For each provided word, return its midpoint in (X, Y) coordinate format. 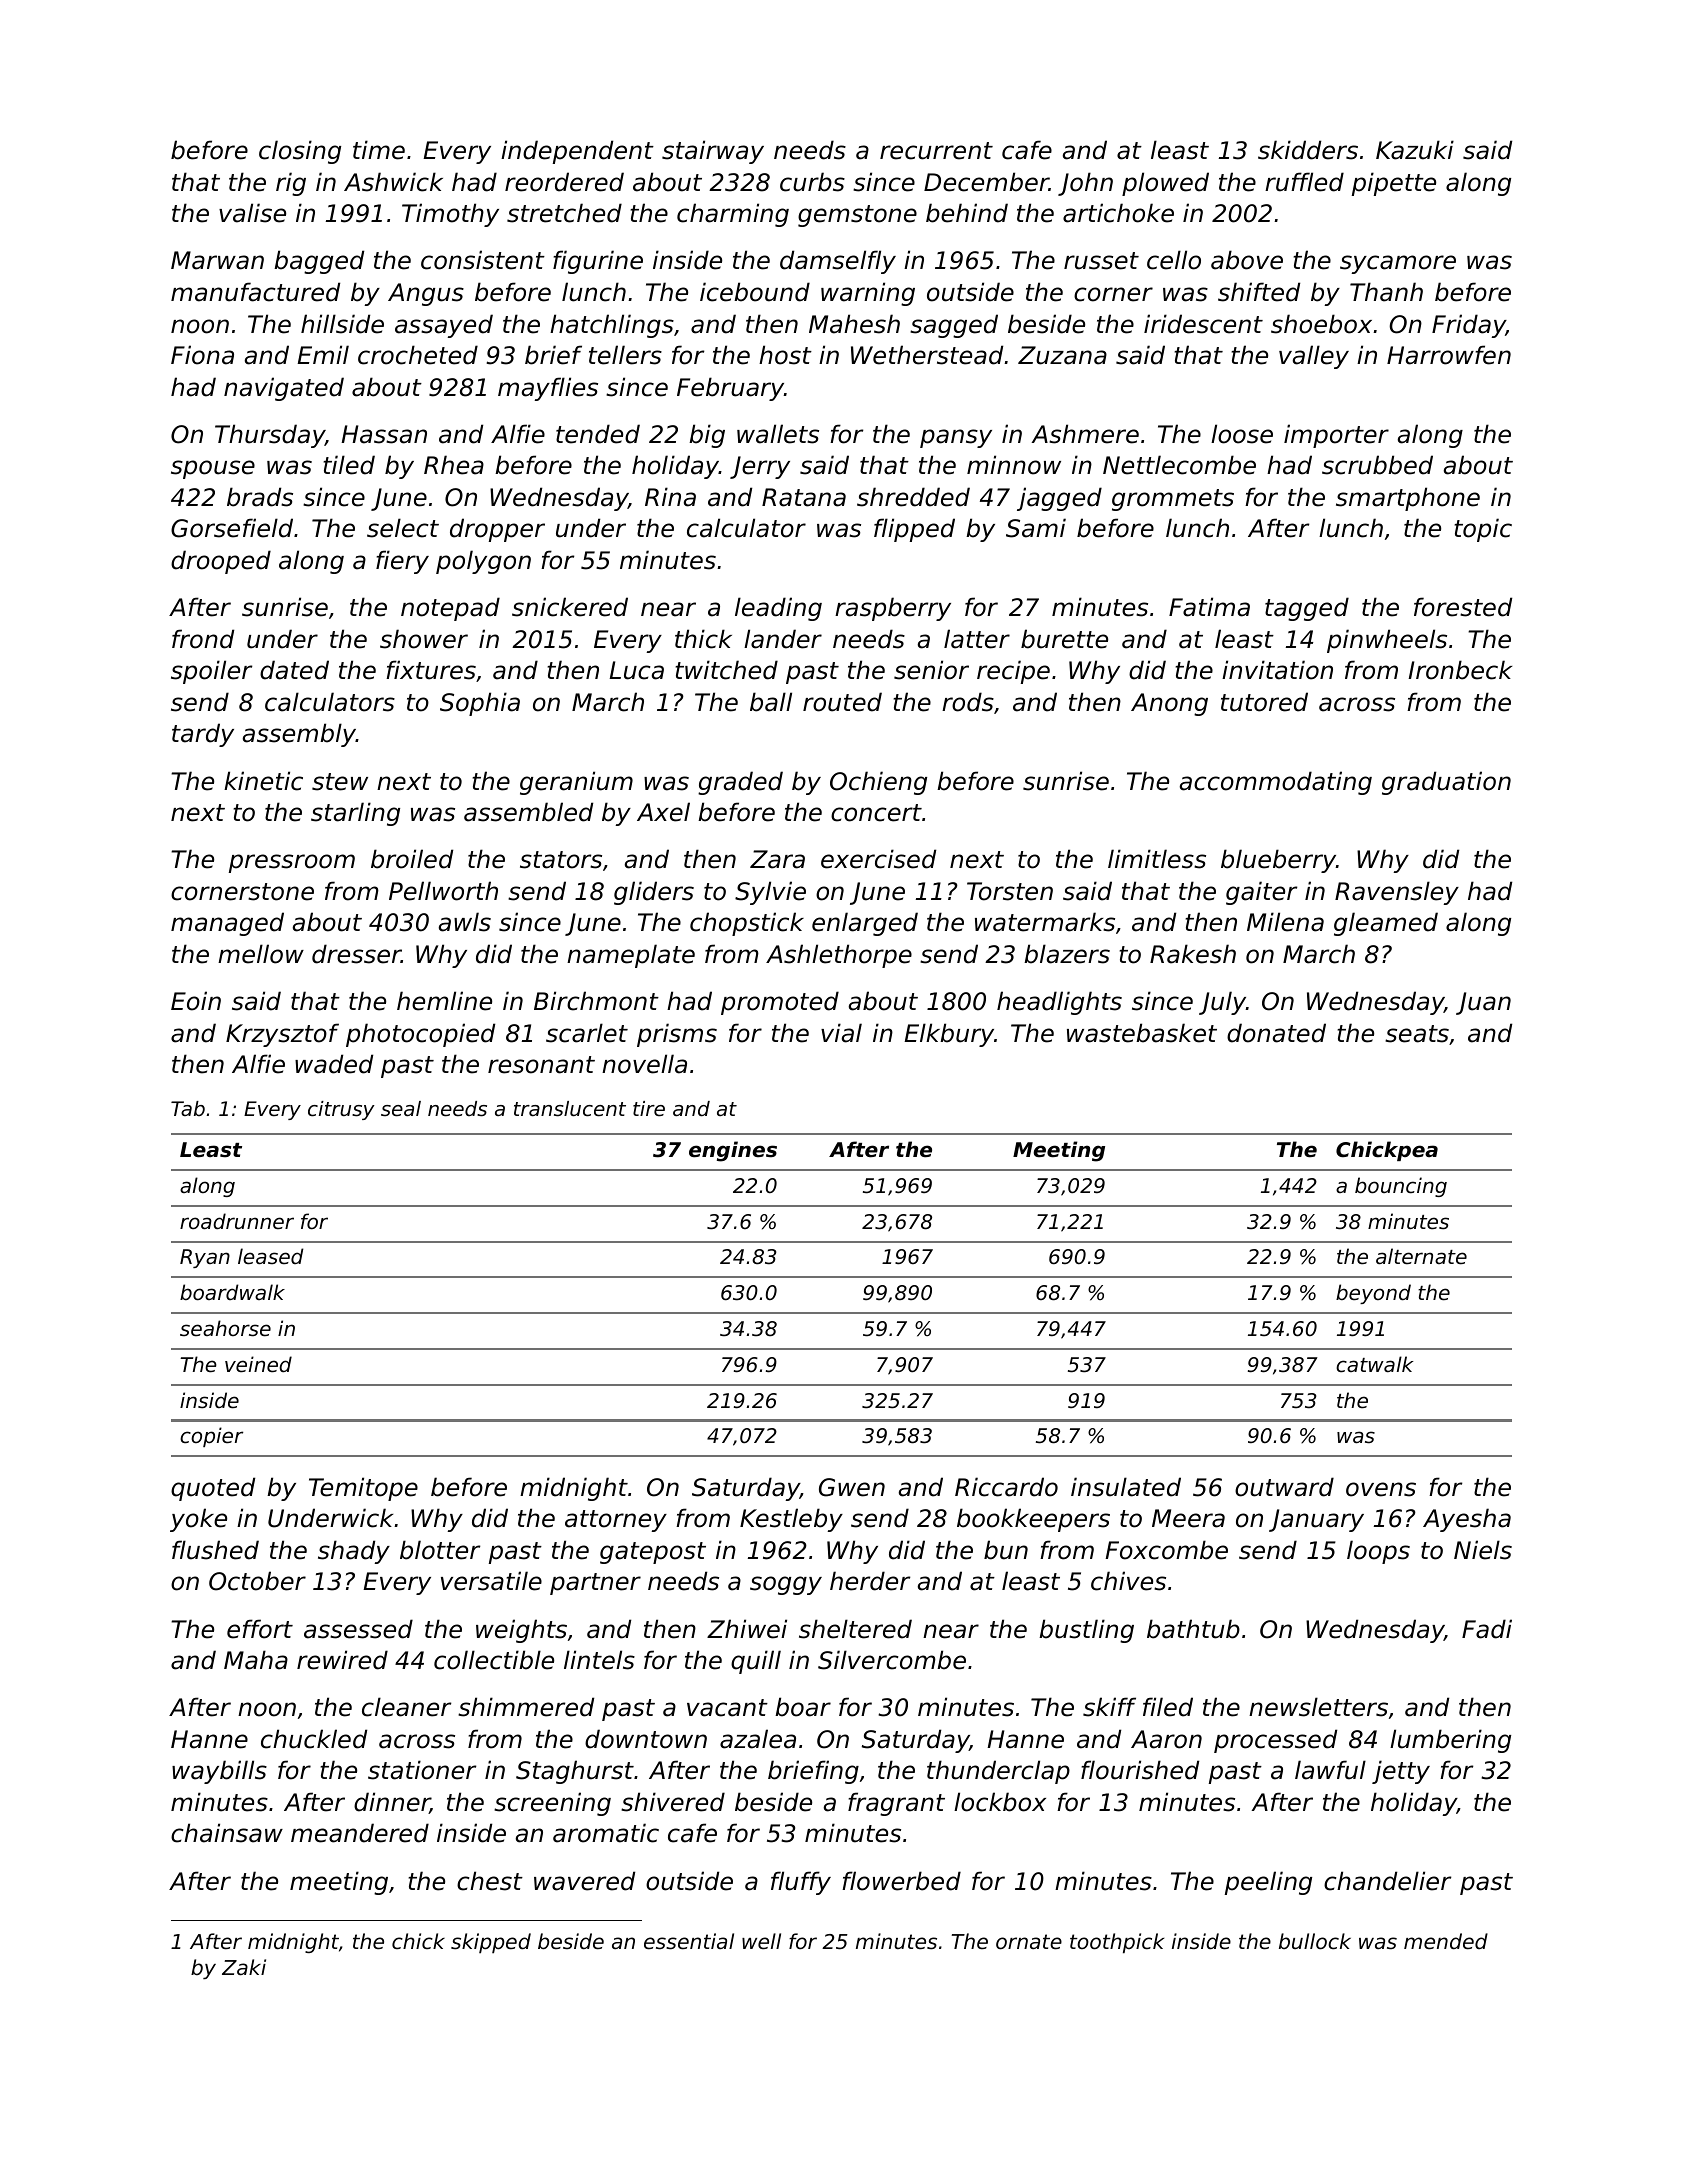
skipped (491, 1943)
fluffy (801, 1883)
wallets (778, 434)
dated (294, 670)
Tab (188, 1108)
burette (1064, 639)
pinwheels (1387, 641)
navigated (284, 389)
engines (733, 1151)
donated (1276, 1033)
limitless (1157, 859)
